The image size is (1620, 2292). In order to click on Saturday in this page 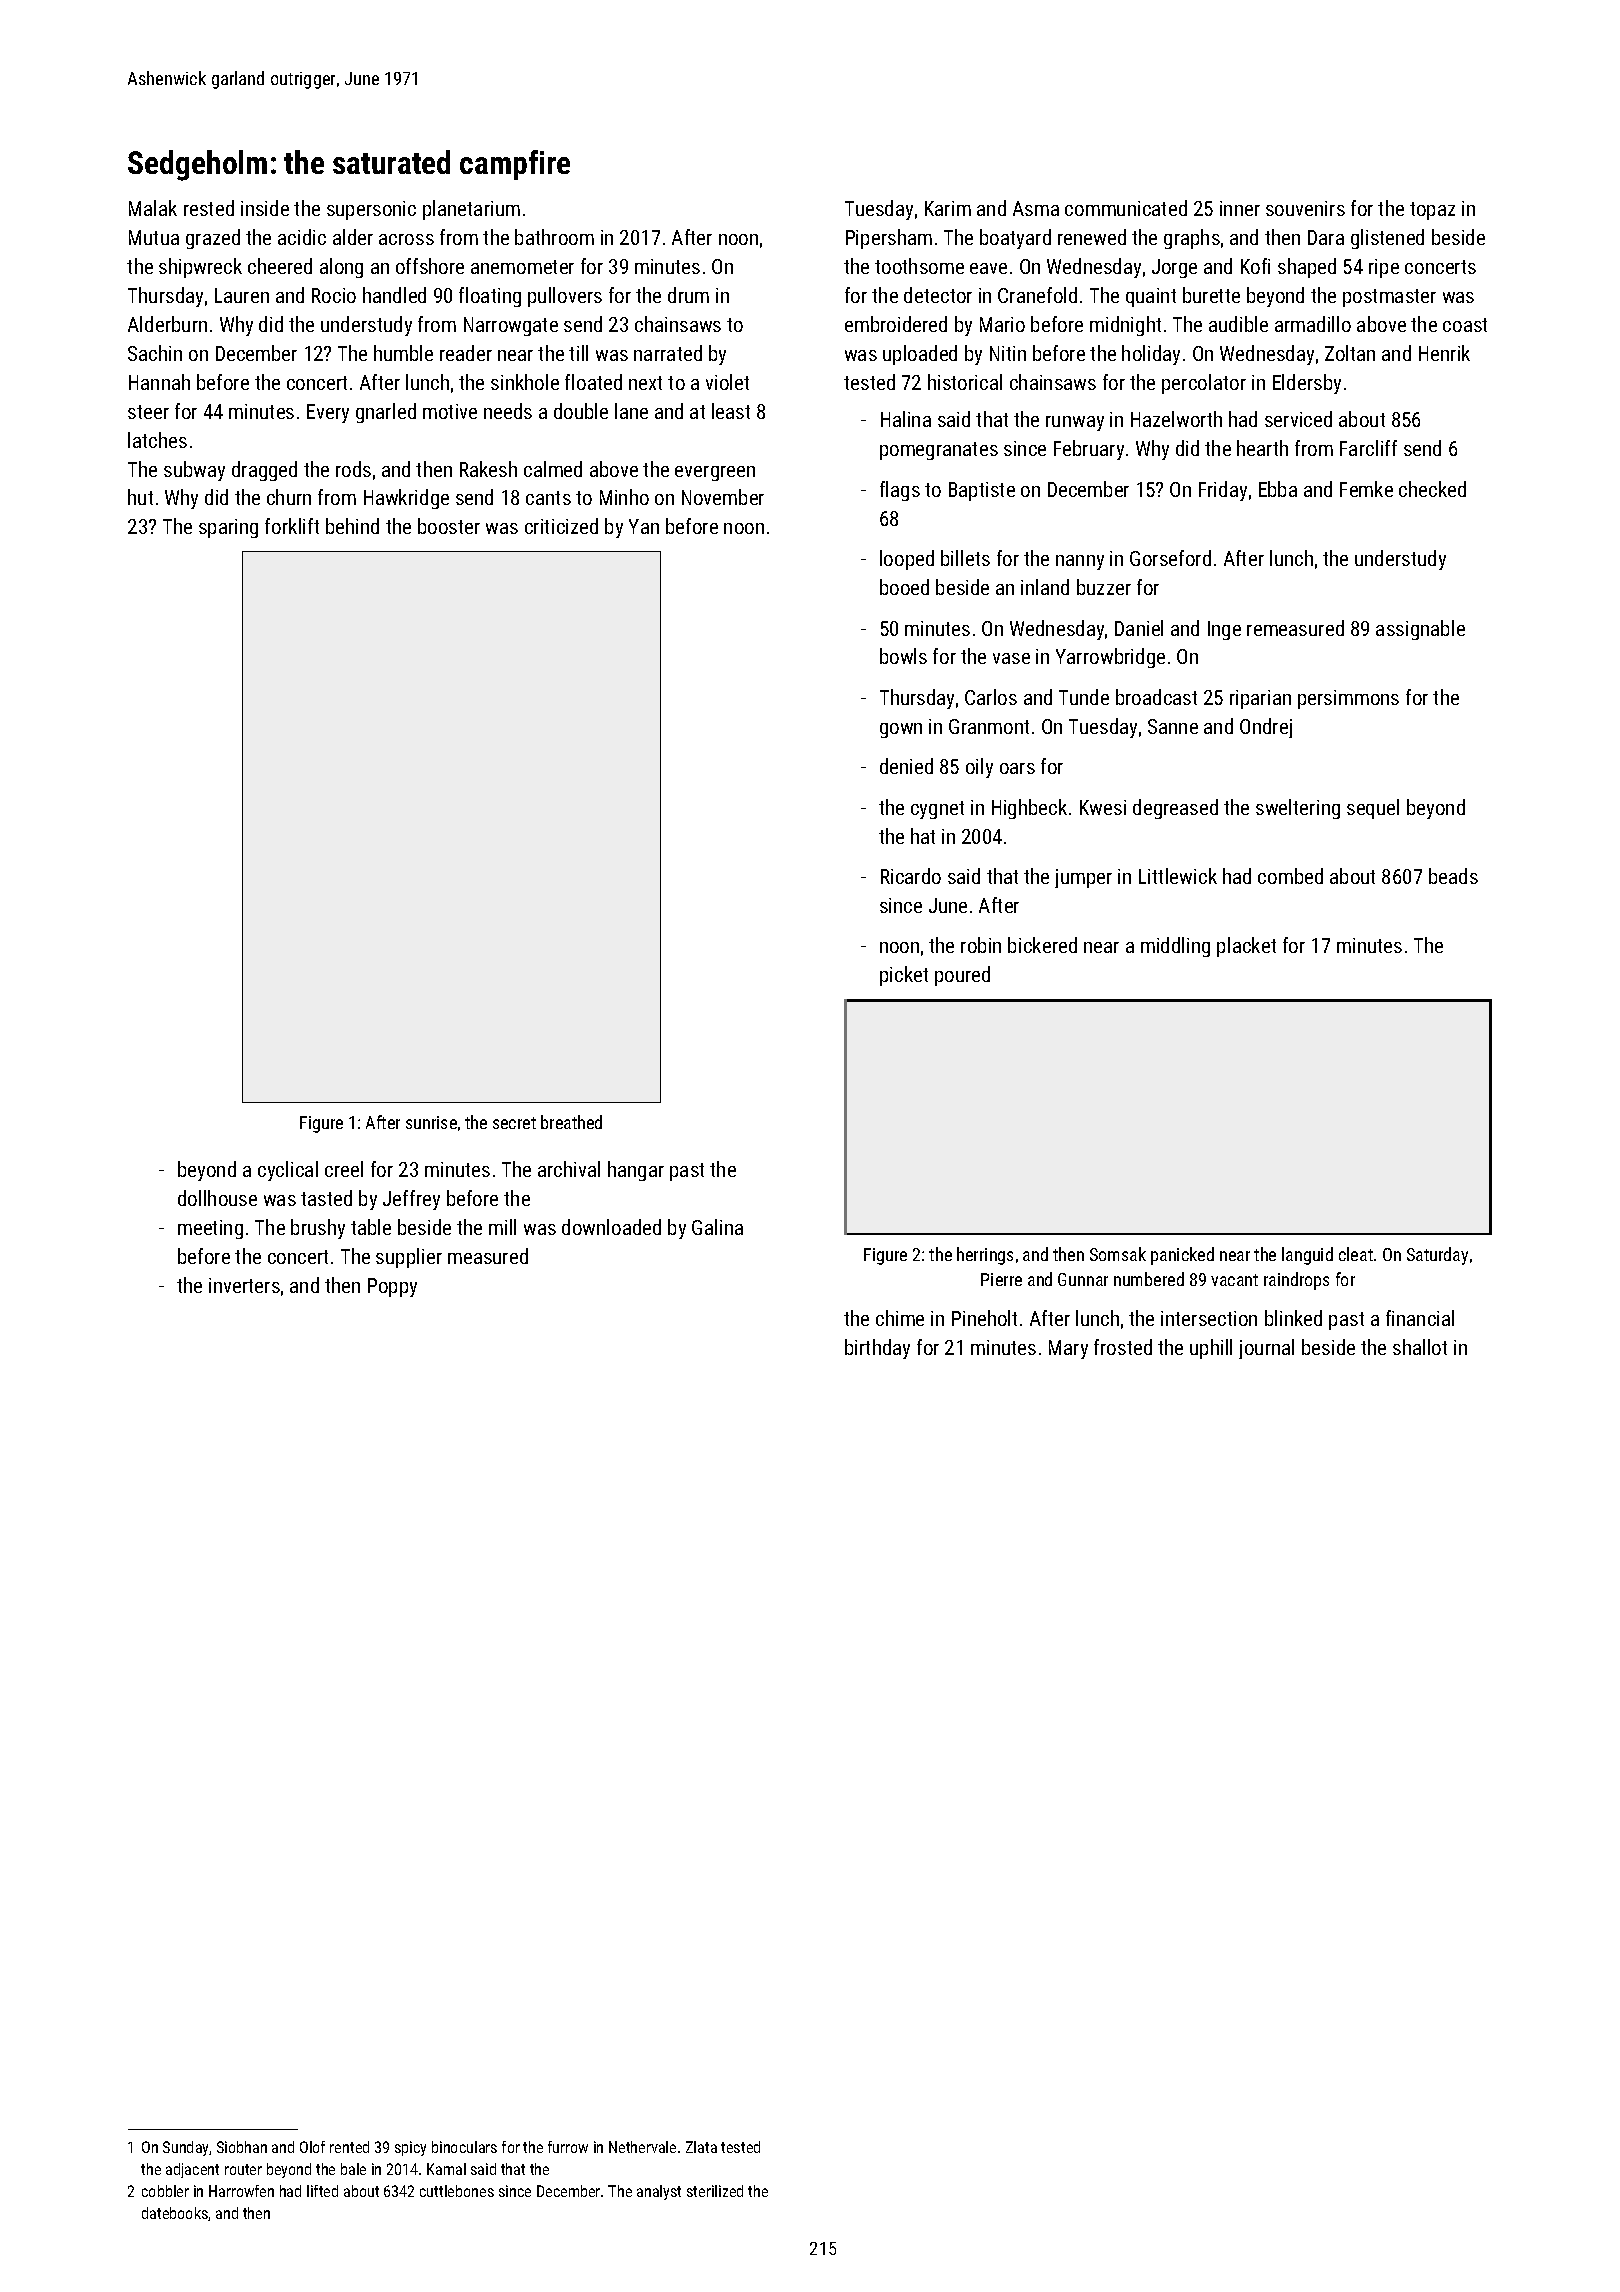, I will do `click(1437, 1256)`.
